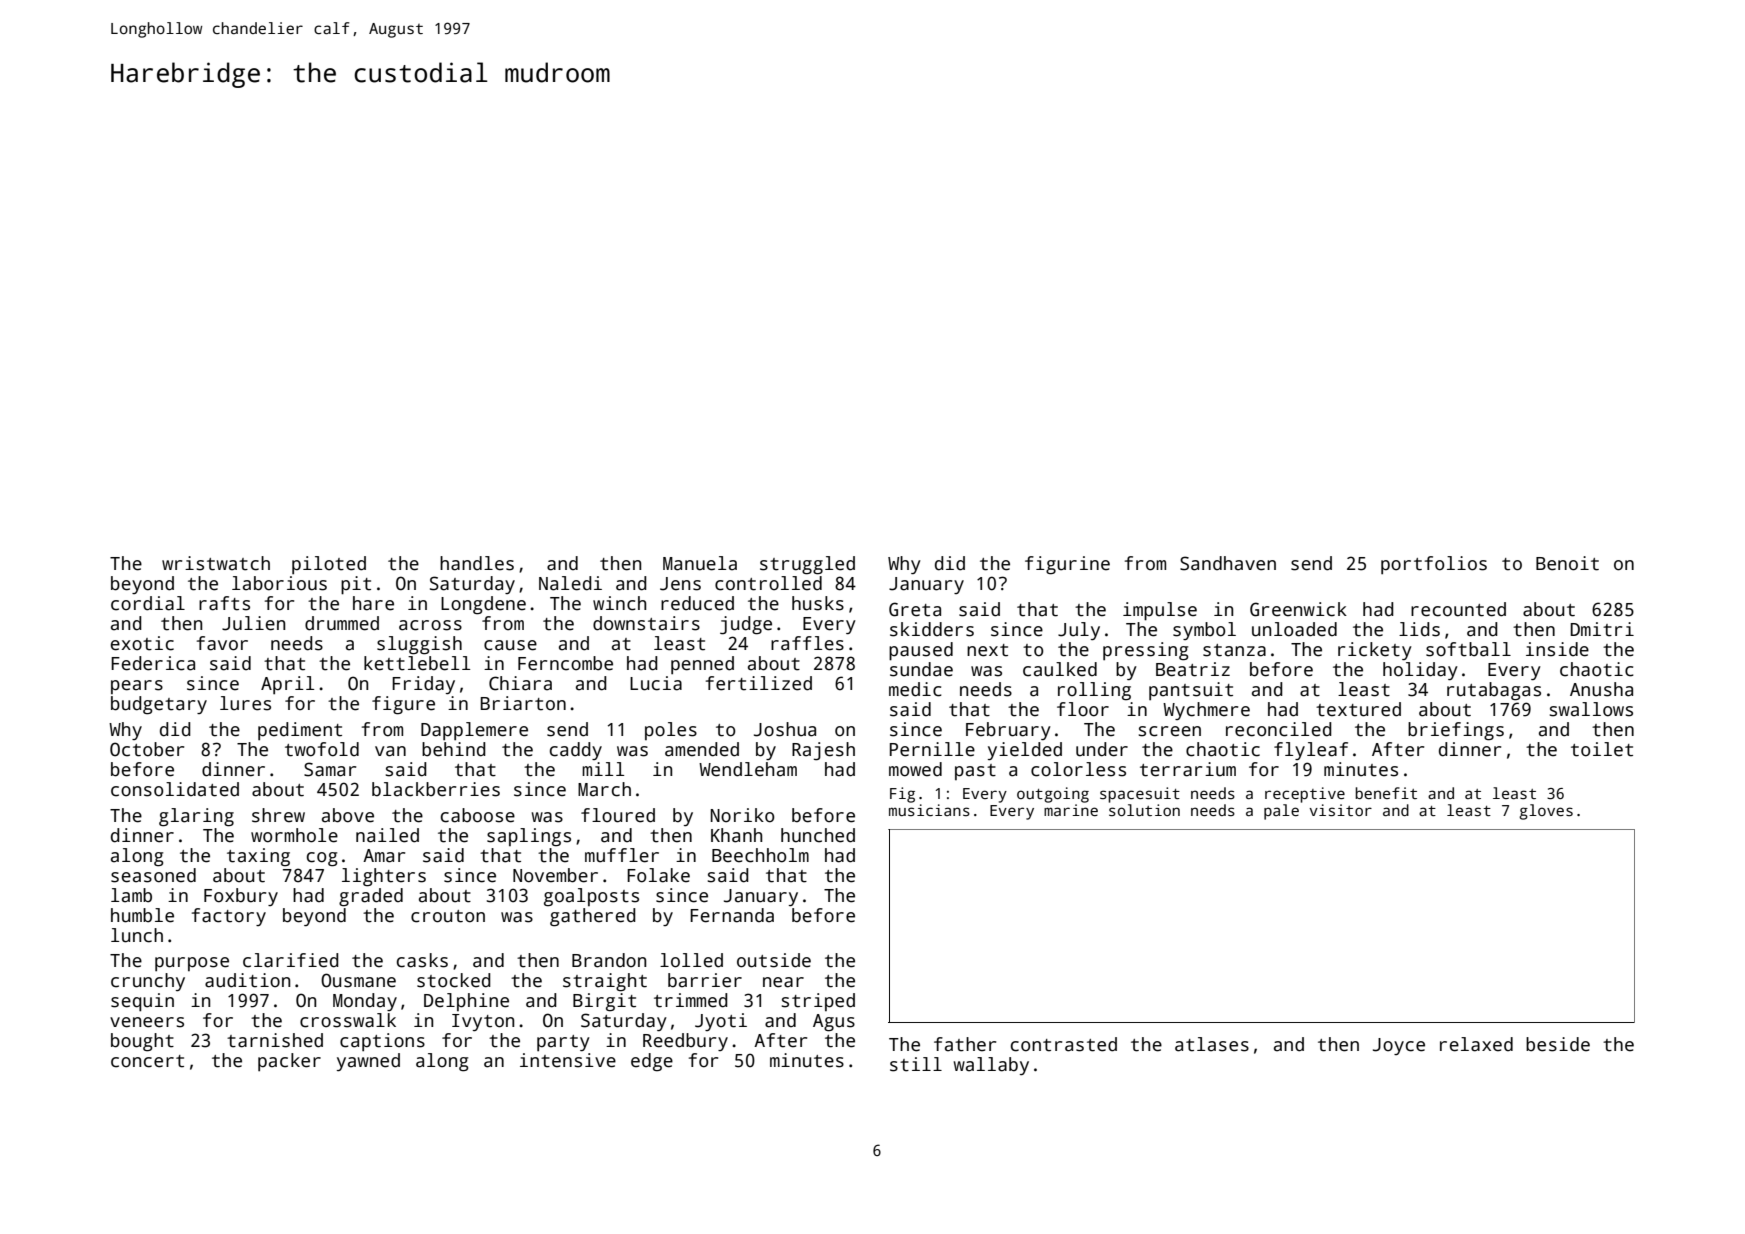 The width and height of the page is (1745, 1234). I want to click on amended, so click(702, 749).
